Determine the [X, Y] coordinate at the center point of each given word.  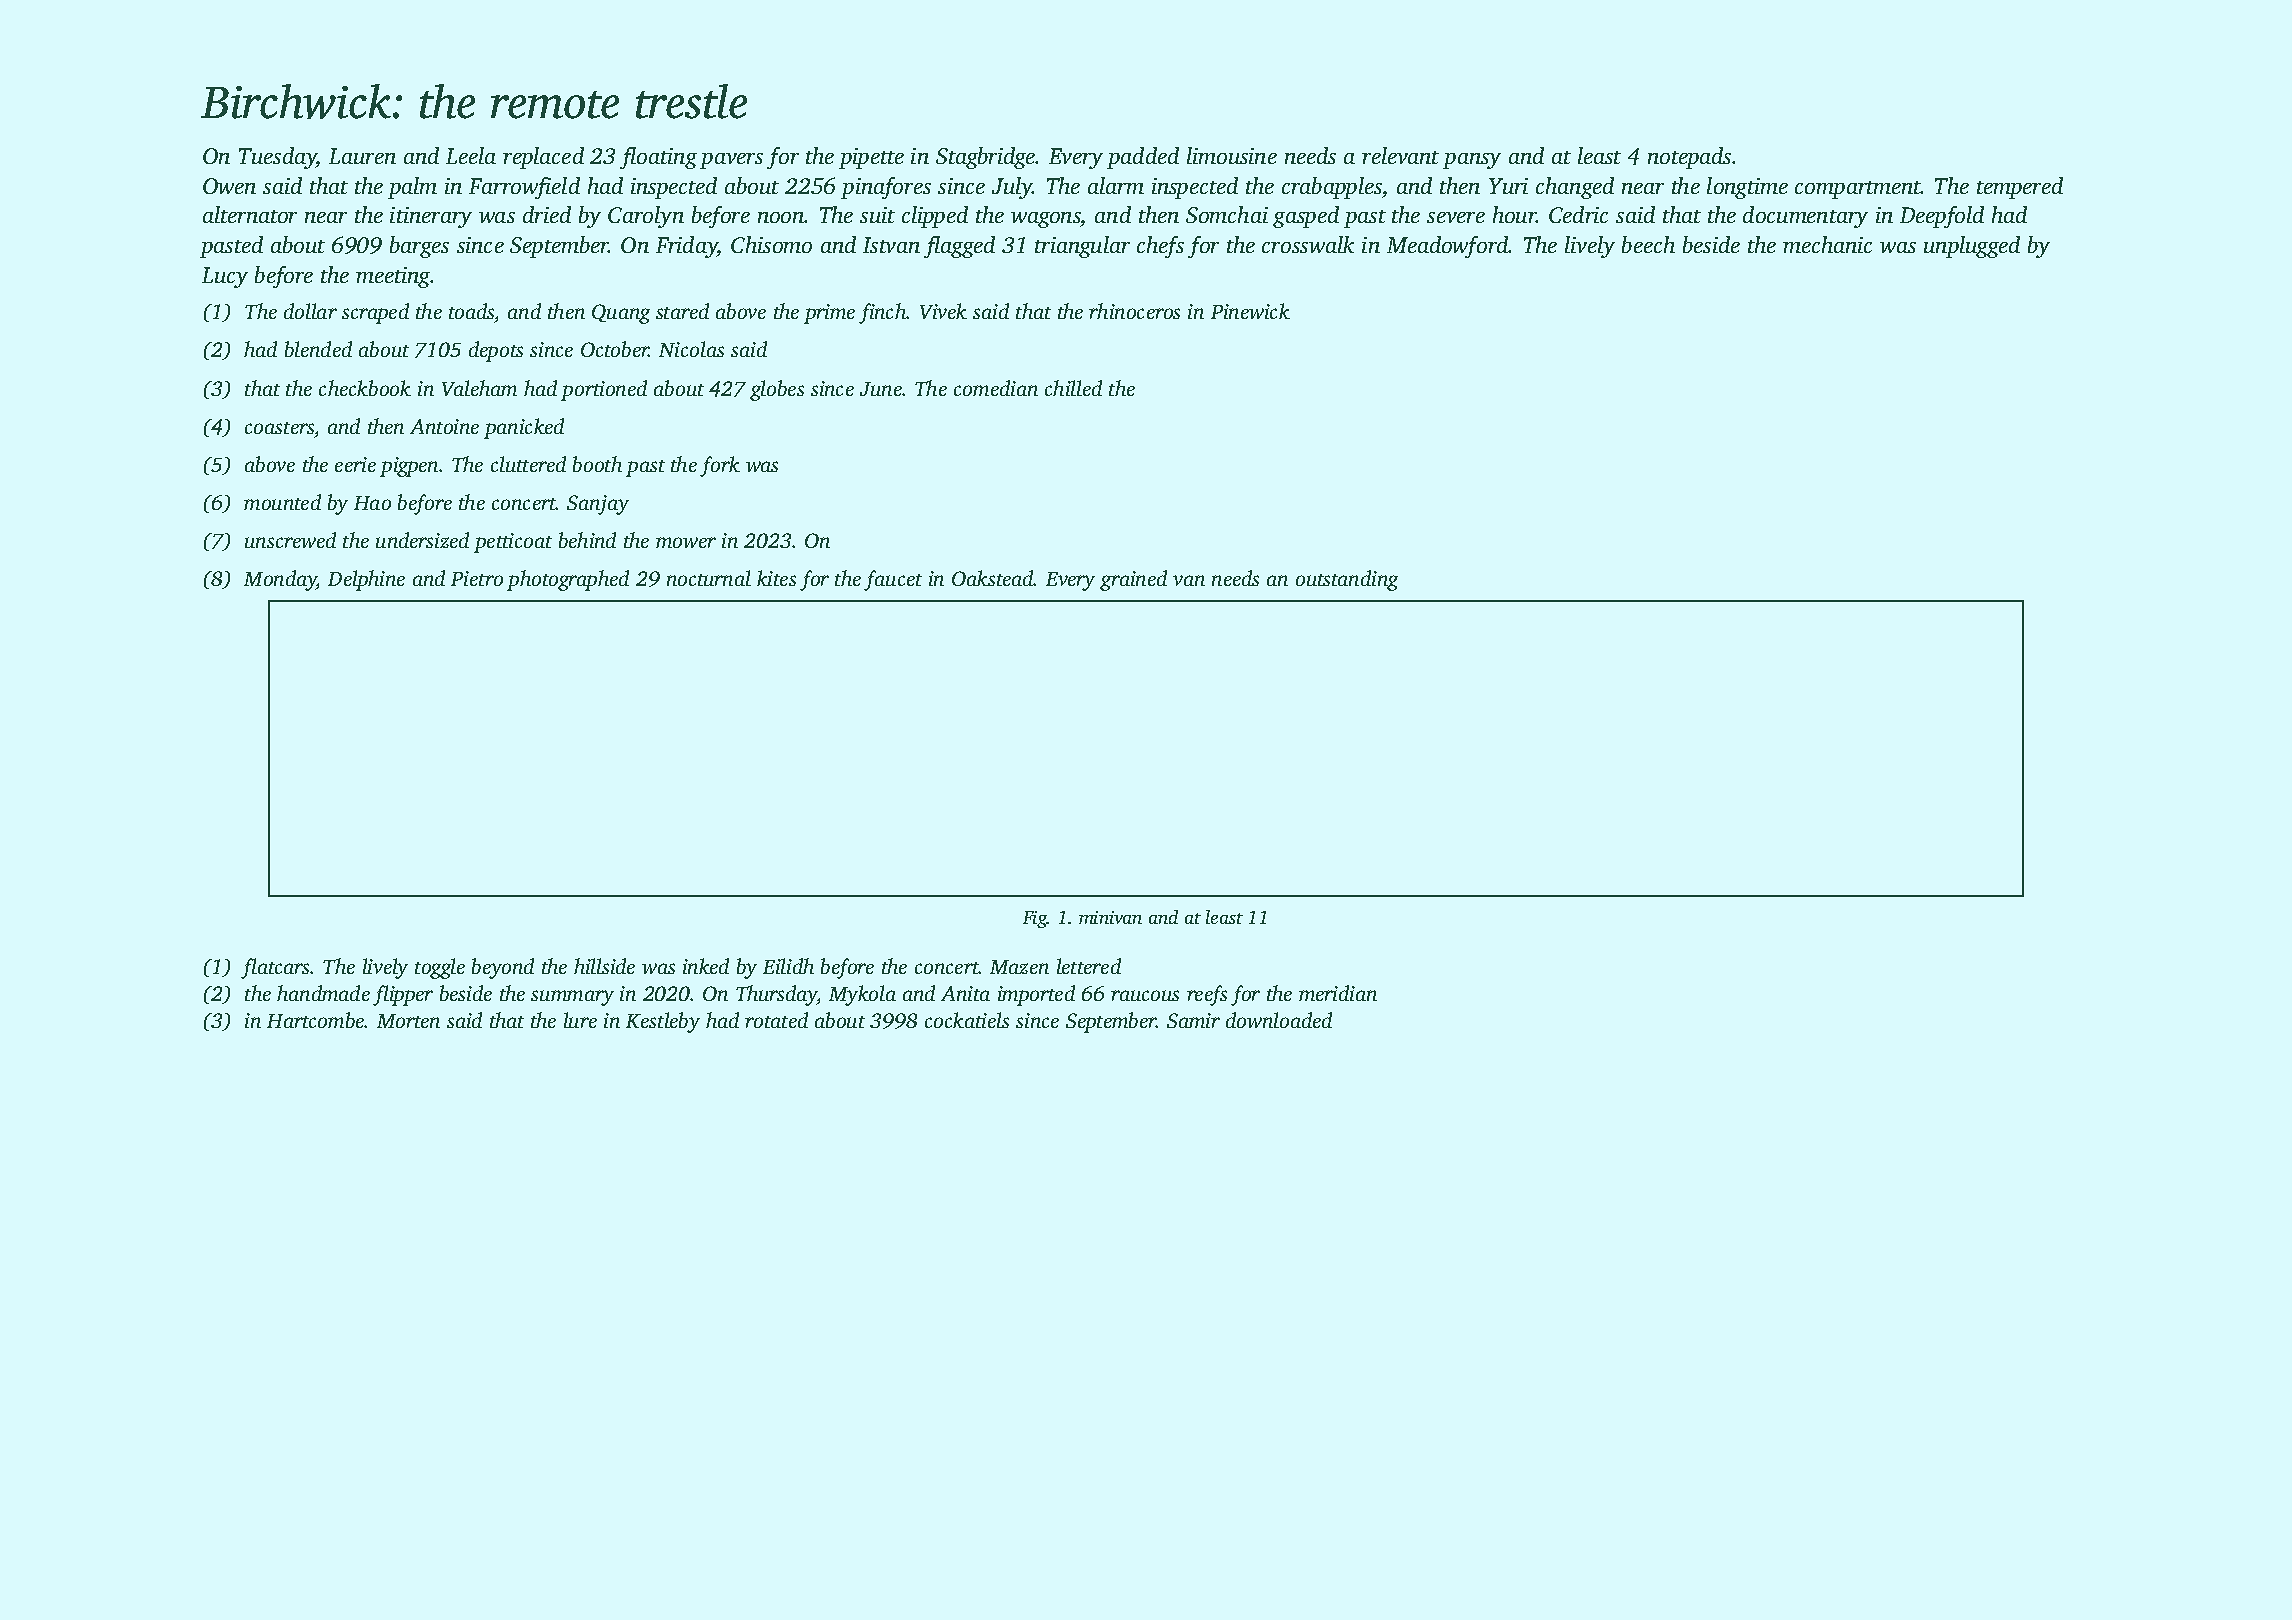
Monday [280, 580]
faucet [893, 580]
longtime [1747, 188]
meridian [1338, 993]
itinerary [431, 217]
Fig [1035, 919]
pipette [871, 158]
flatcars [276, 968]
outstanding [1347, 580]
